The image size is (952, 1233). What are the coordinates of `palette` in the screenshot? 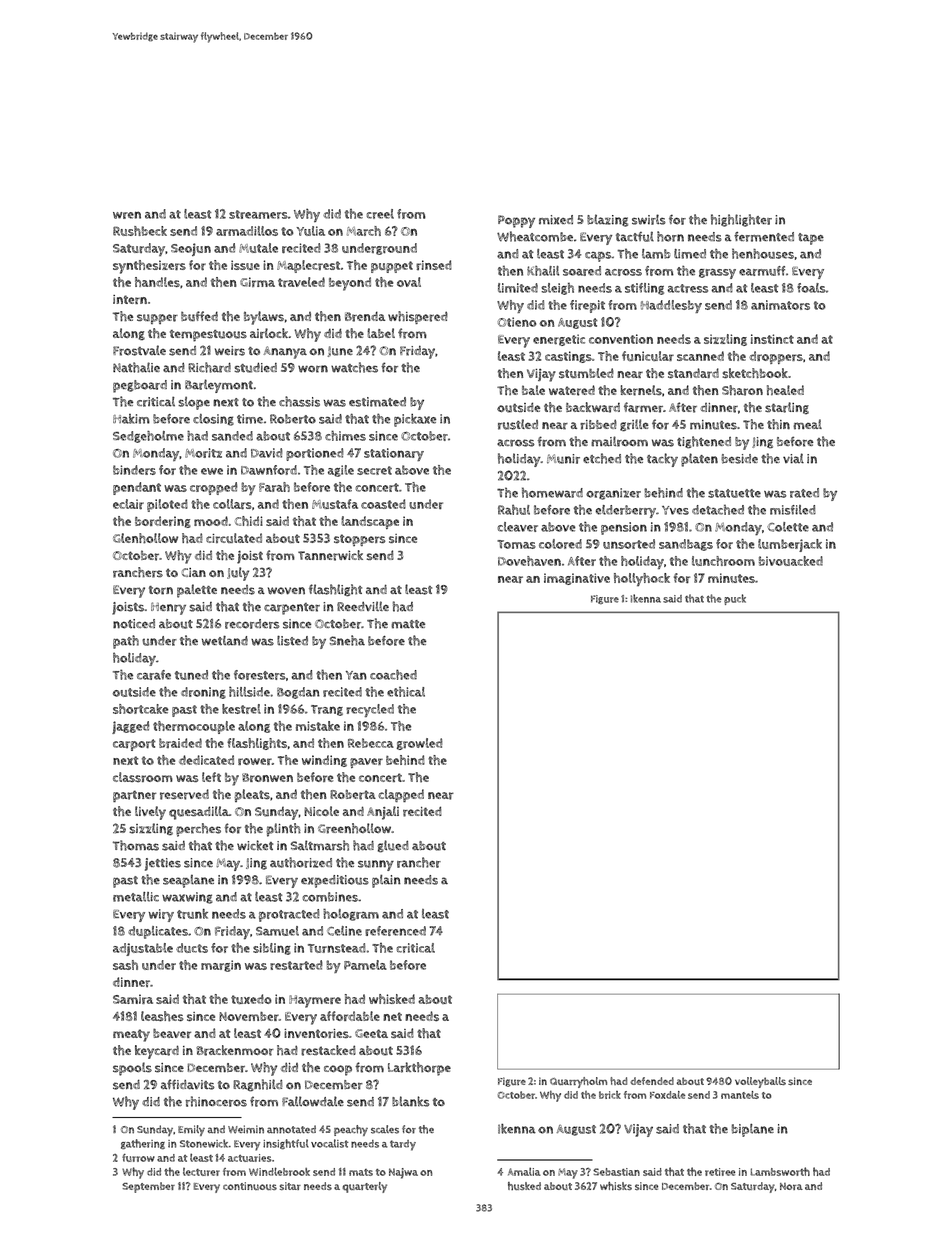 It's located at (197, 591).
